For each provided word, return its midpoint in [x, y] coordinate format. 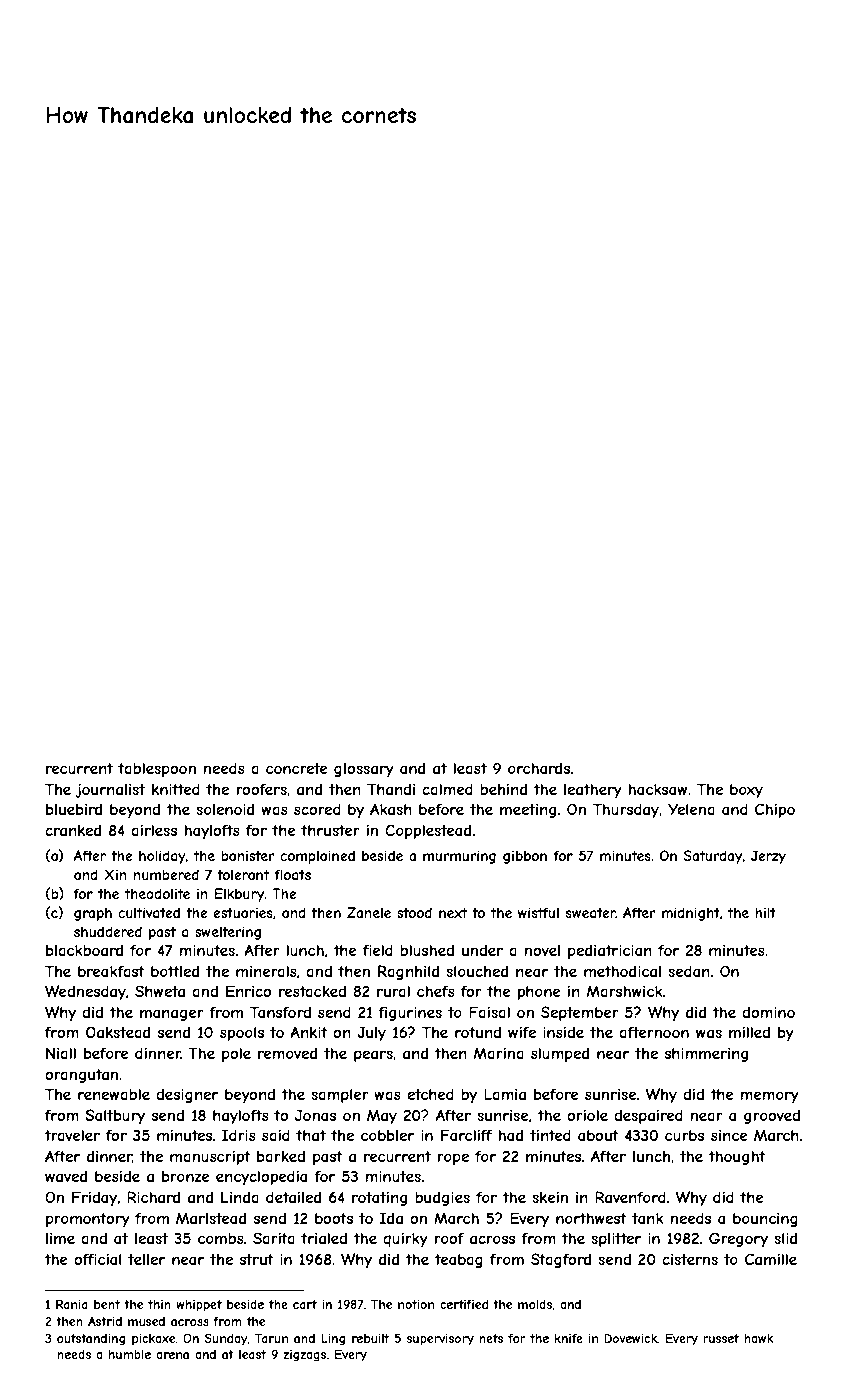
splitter [616, 1239]
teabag [458, 1261]
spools [242, 1034]
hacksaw [658, 789]
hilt [765, 912]
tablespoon [157, 770]
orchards [539, 768]
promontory [88, 1220]
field [378, 950]
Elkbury [239, 895]
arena [172, 1355]
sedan [689, 971]
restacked [312, 991]
